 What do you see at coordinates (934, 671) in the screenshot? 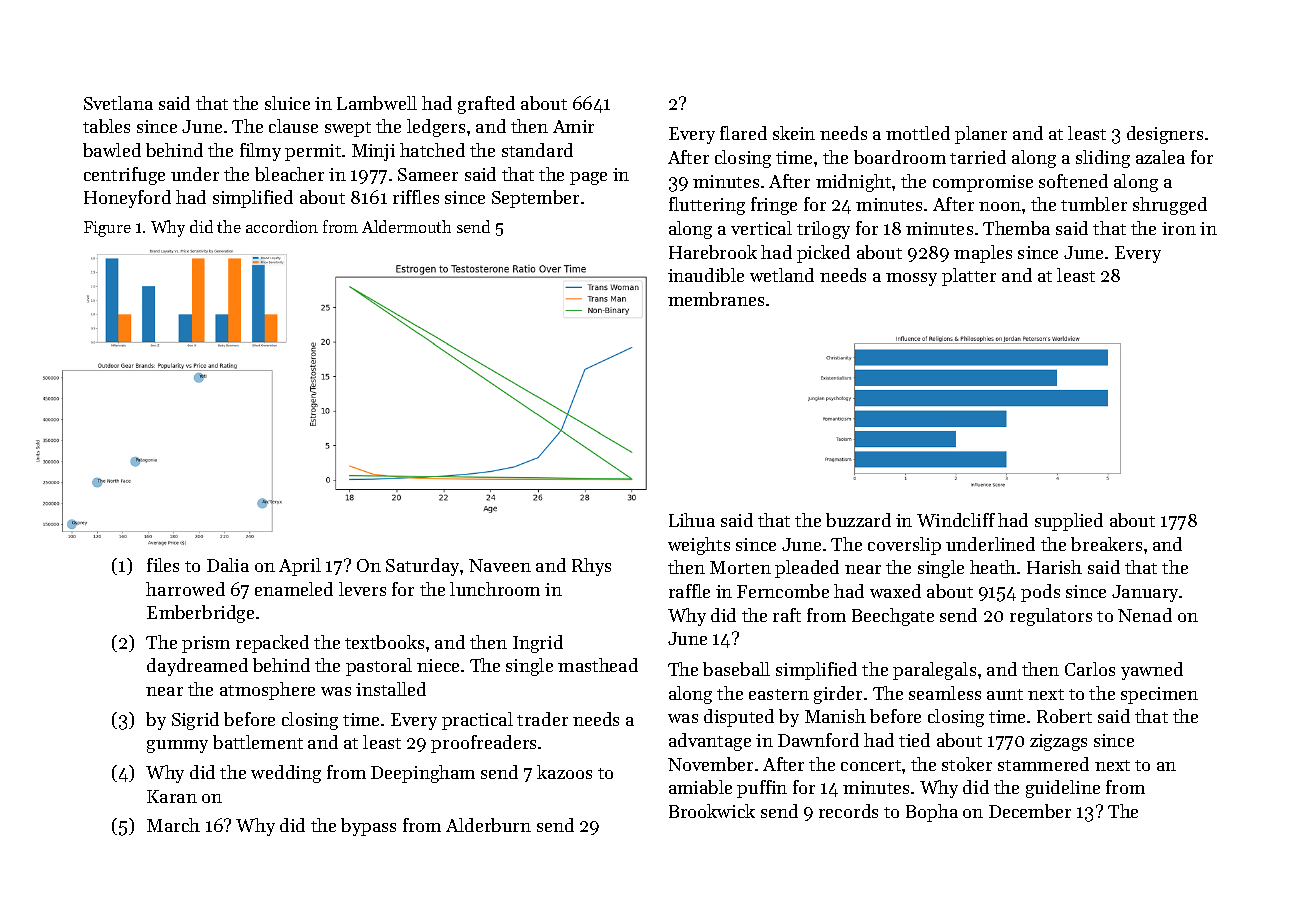
I see `paralegals` at bounding box center [934, 671].
